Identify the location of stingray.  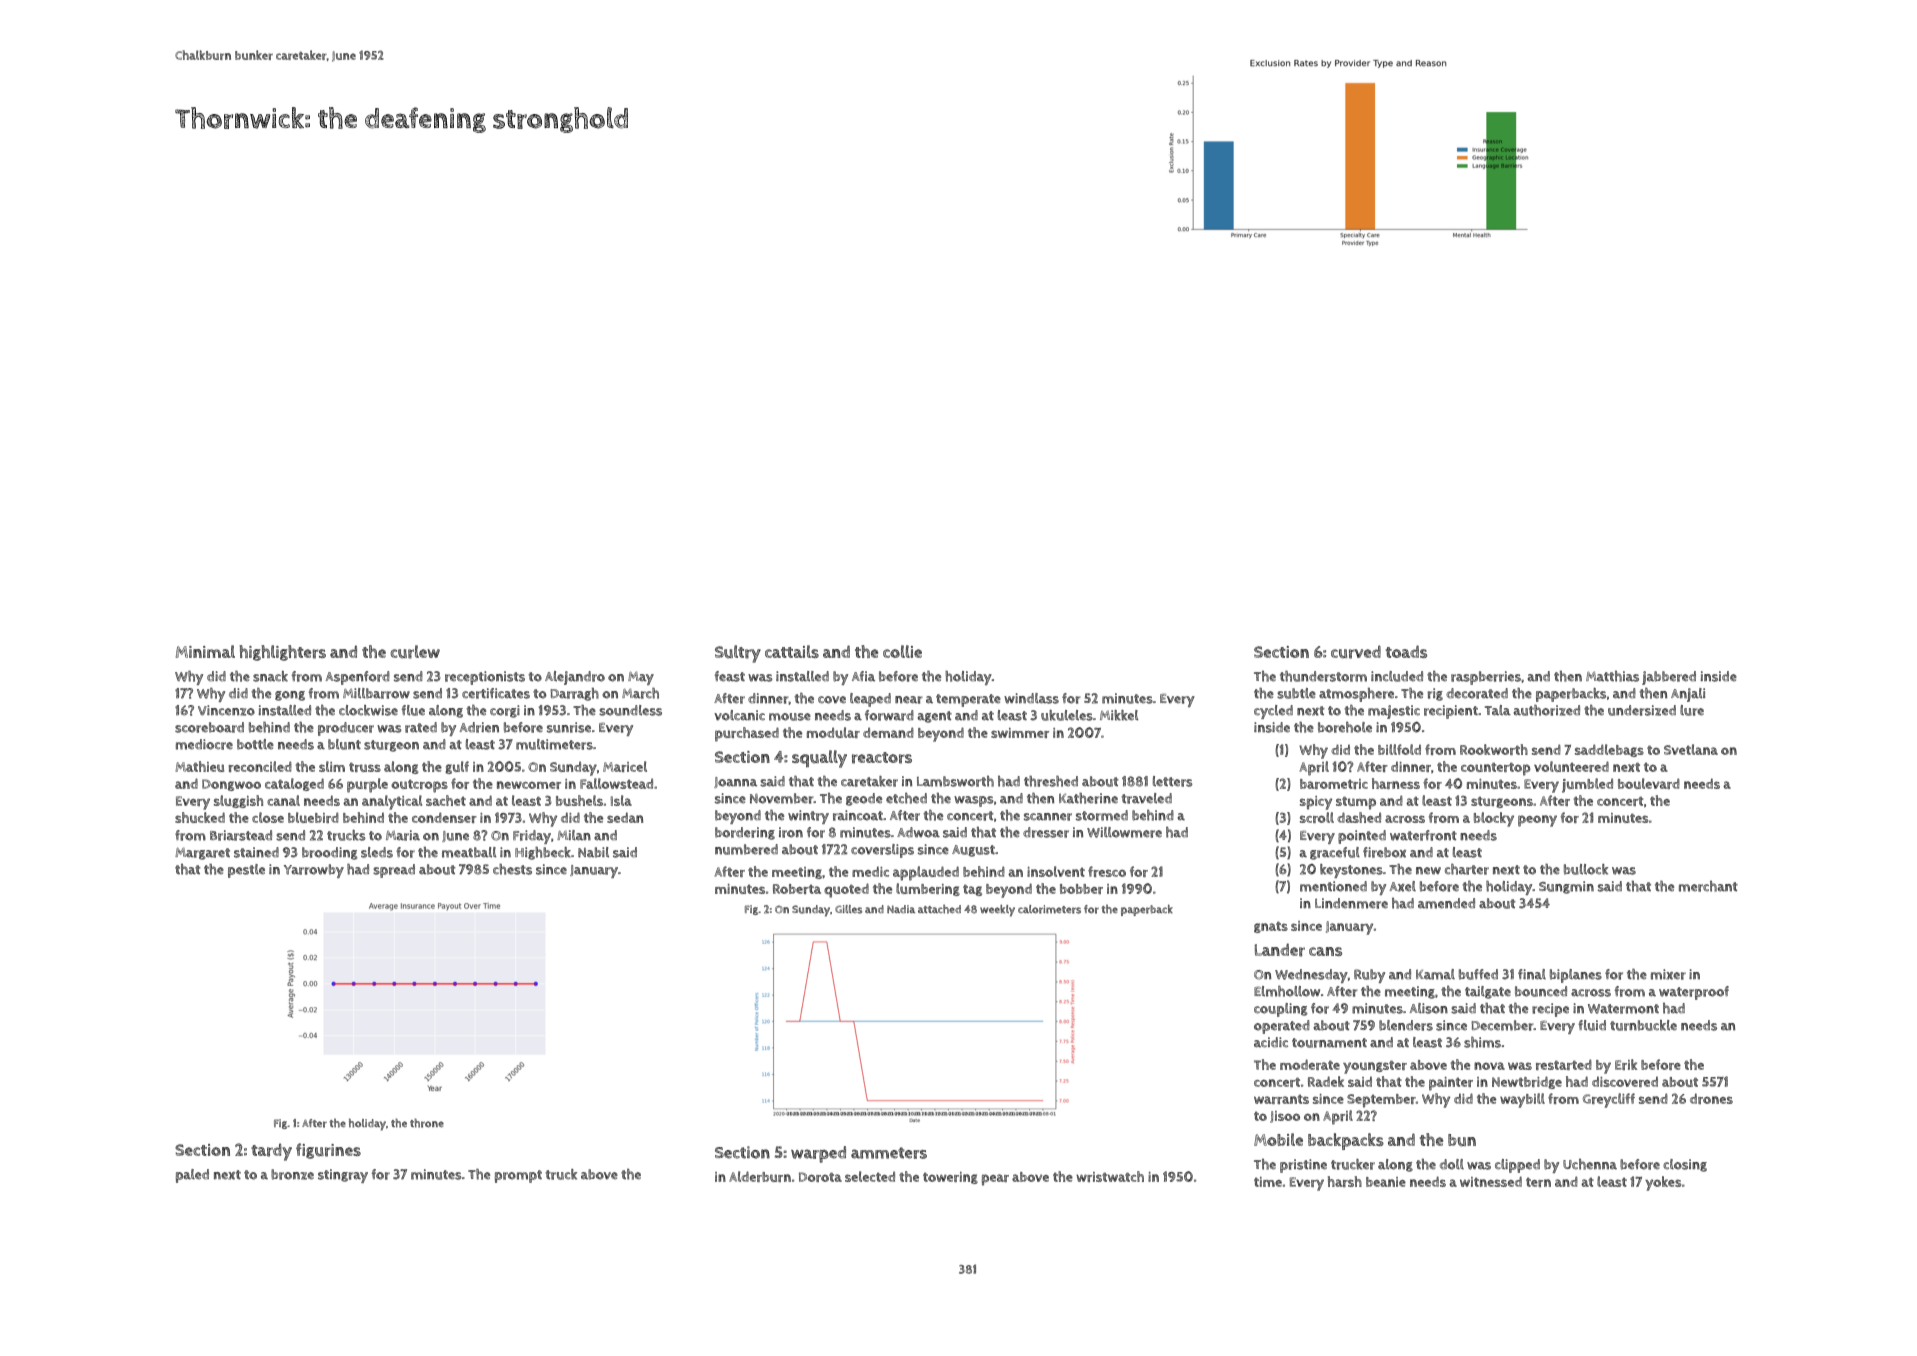
(343, 1176).
